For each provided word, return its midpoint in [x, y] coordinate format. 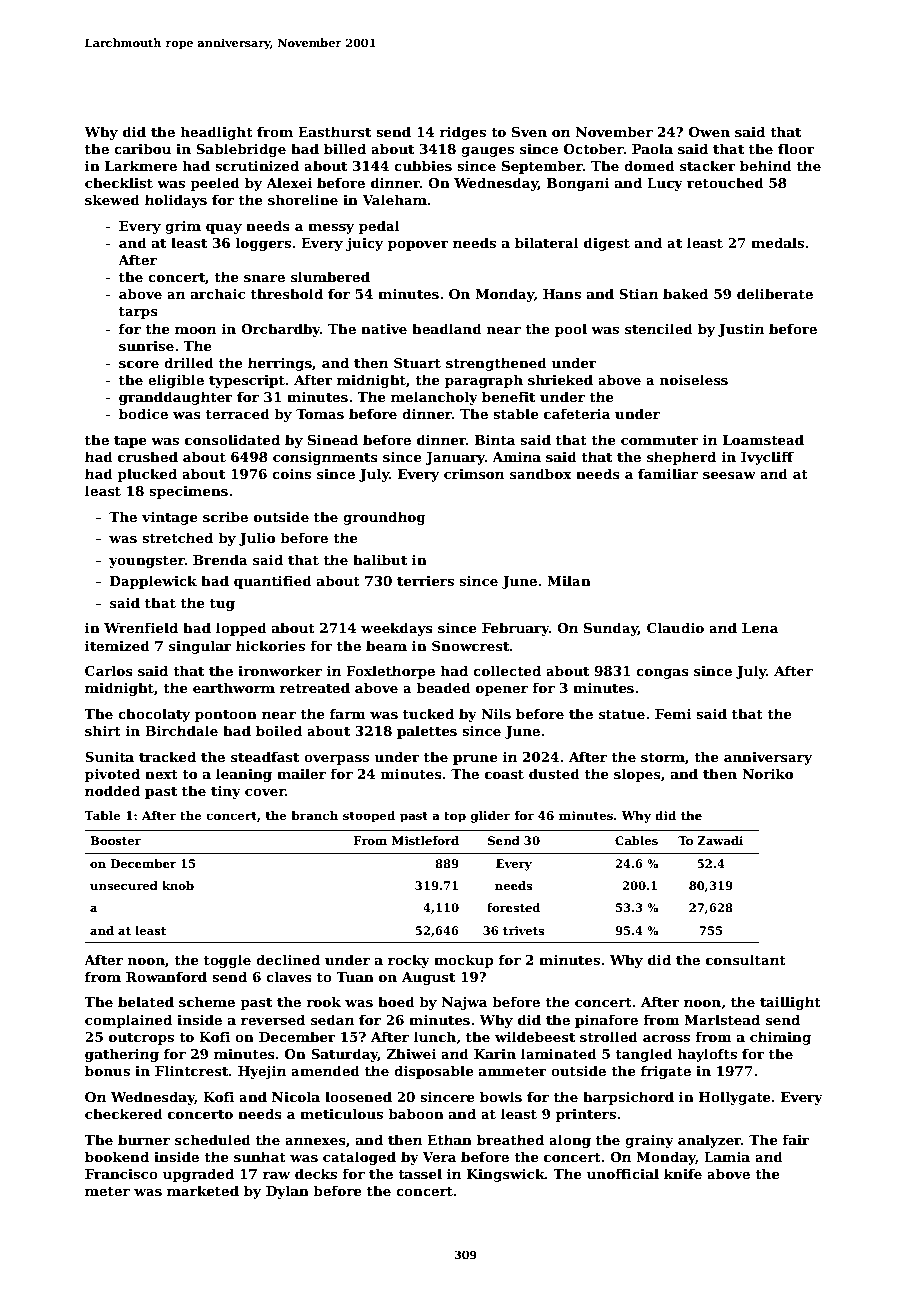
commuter [660, 440]
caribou [142, 148]
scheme [207, 1001]
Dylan [287, 1192]
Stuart [417, 363]
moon [195, 330]
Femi [673, 714]
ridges [462, 133]
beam [386, 645]
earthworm [234, 687]
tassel [420, 1173]
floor [796, 148]
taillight [790, 1003]
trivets [523, 930]
